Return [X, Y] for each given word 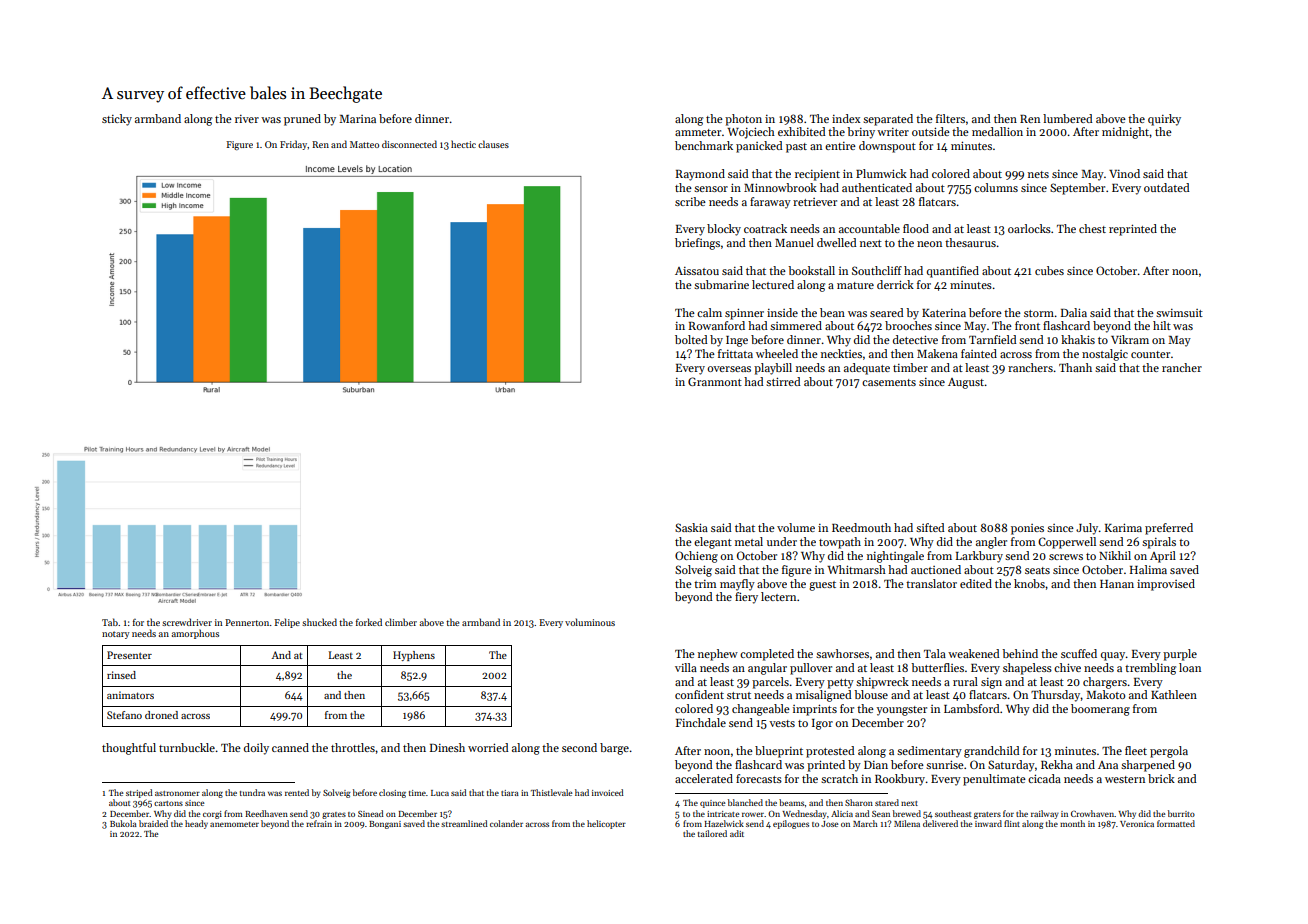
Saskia [691, 527]
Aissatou [697, 271]
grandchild [992, 752]
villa [686, 667]
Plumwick [881, 173]
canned [290, 747]
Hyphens [414, 656]
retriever [815, 202]
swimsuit [1179, 313]
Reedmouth [861, 527]
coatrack [765, 228]
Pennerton [247, 622]
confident [699, 694]
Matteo [364, 144]
